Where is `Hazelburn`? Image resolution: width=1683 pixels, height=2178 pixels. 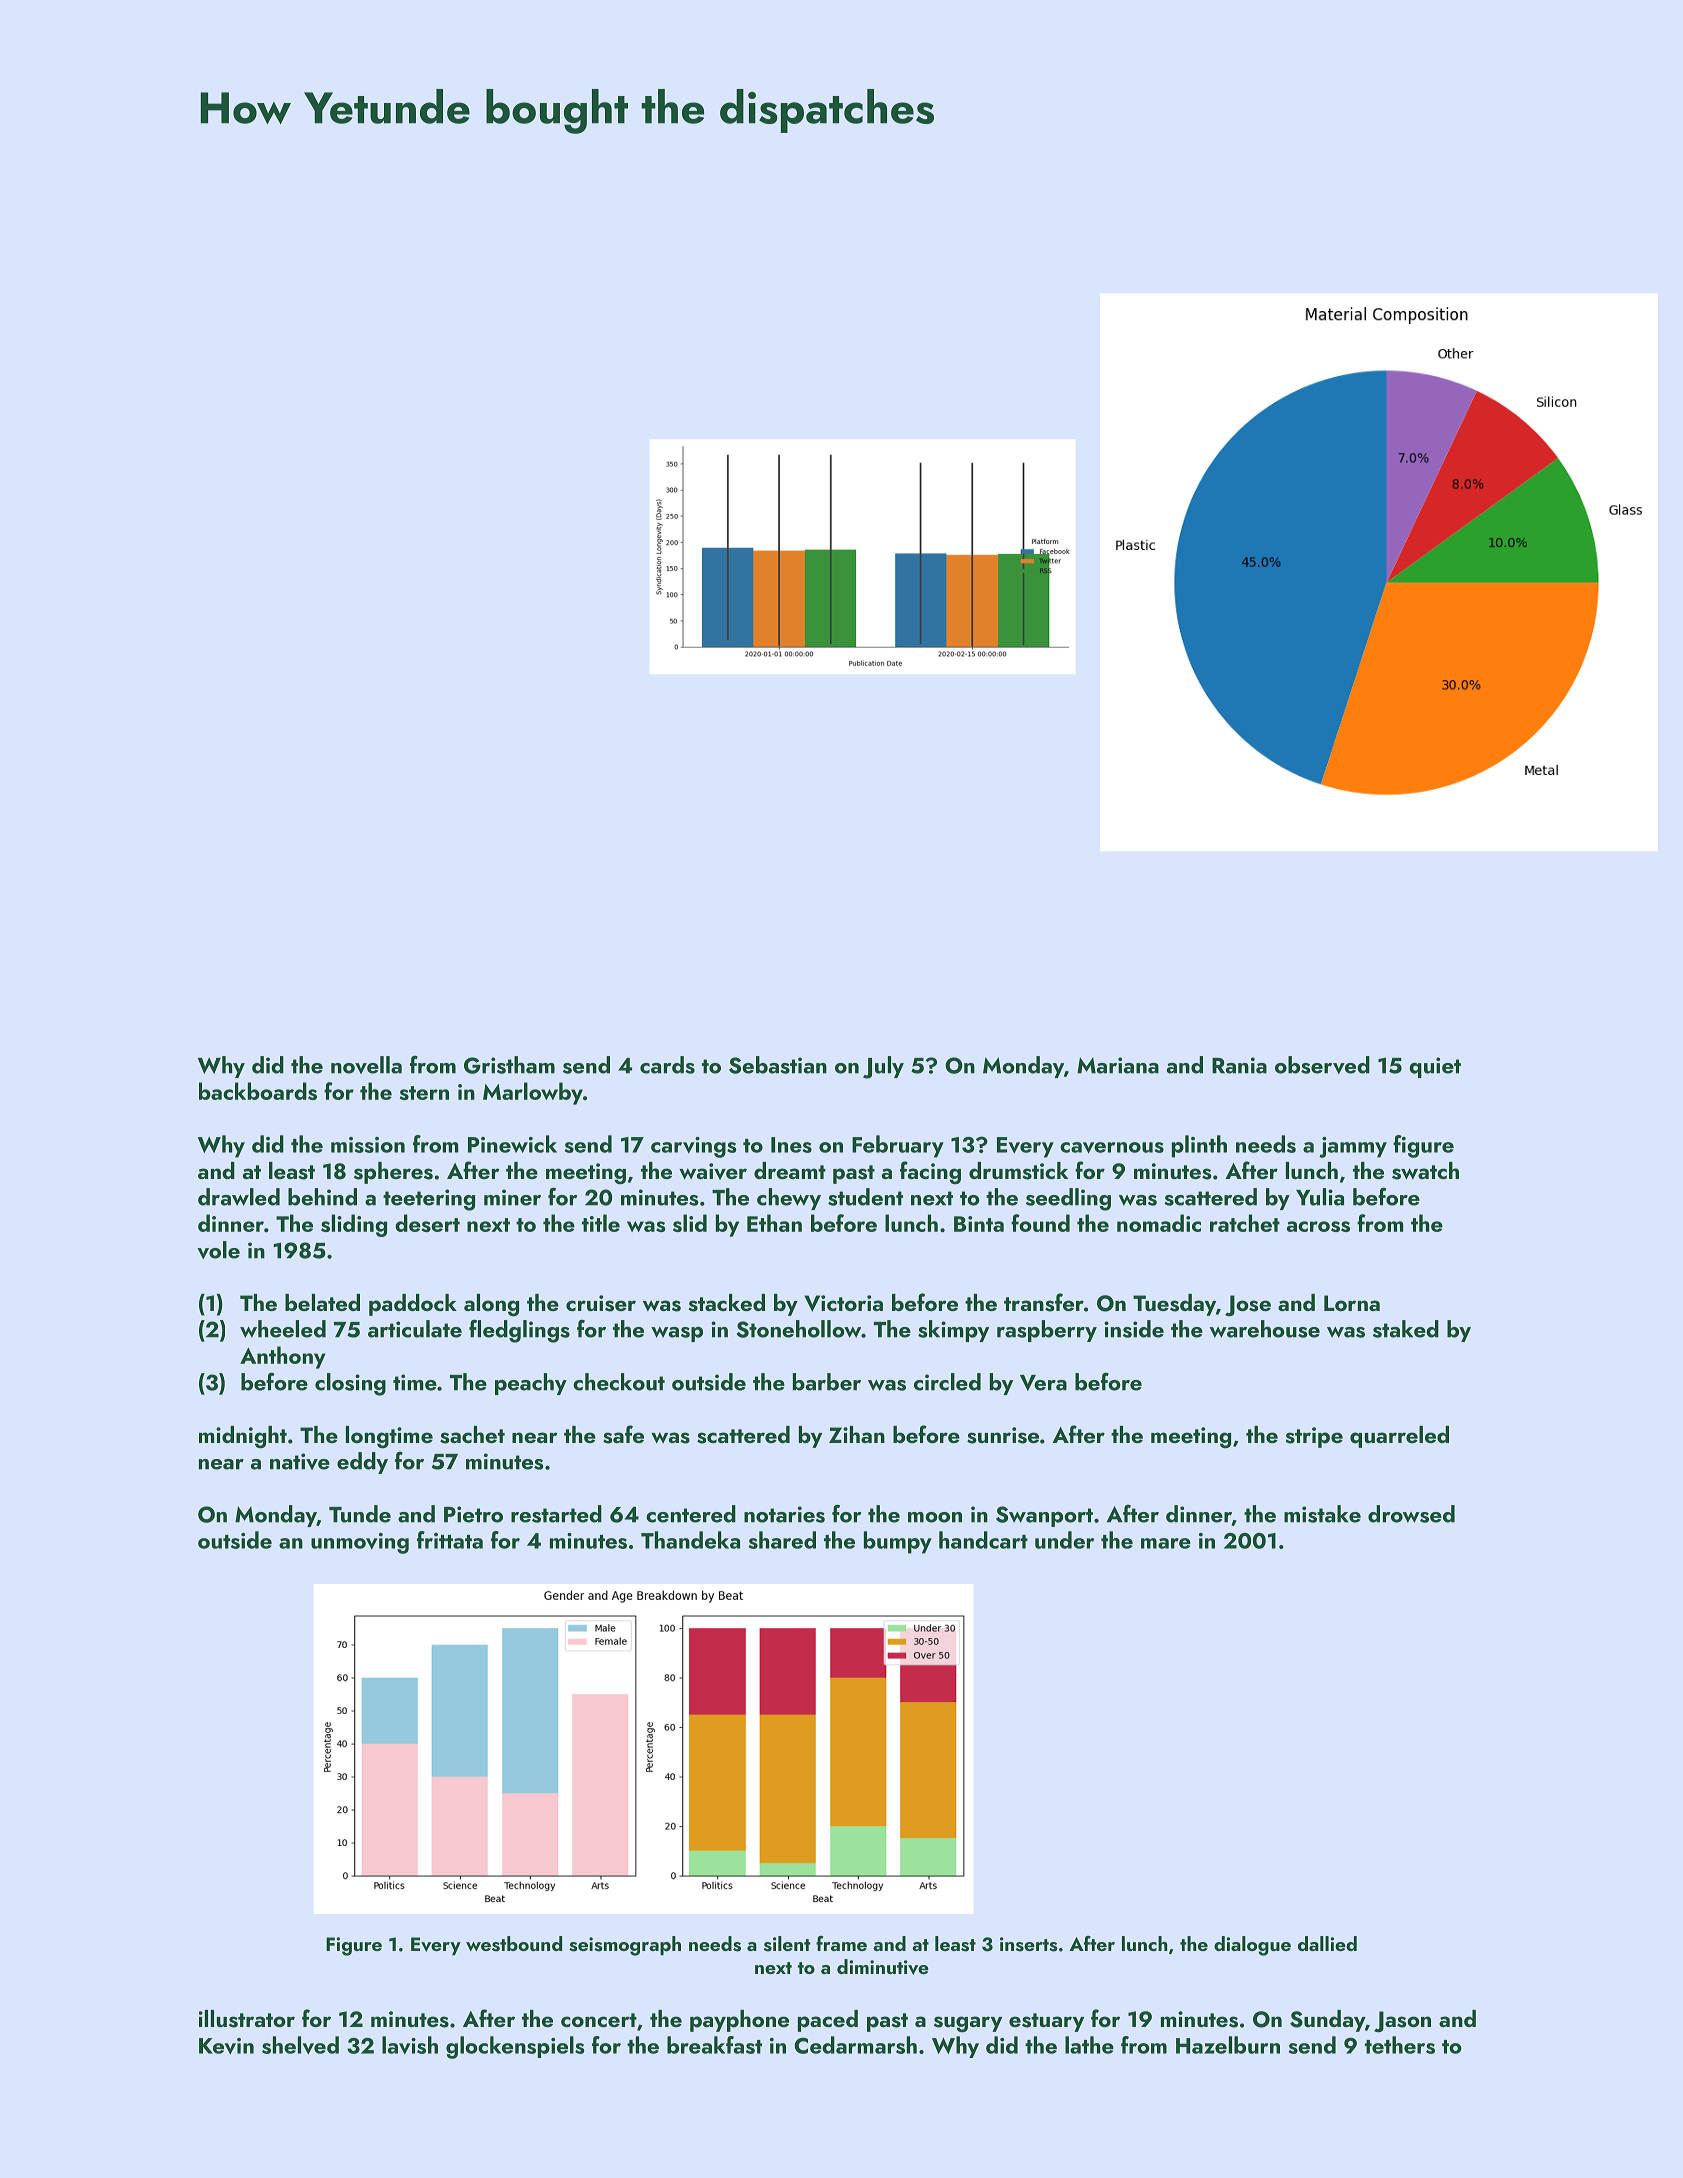 Hazelburn is located at coordinates (1228, 2045).
